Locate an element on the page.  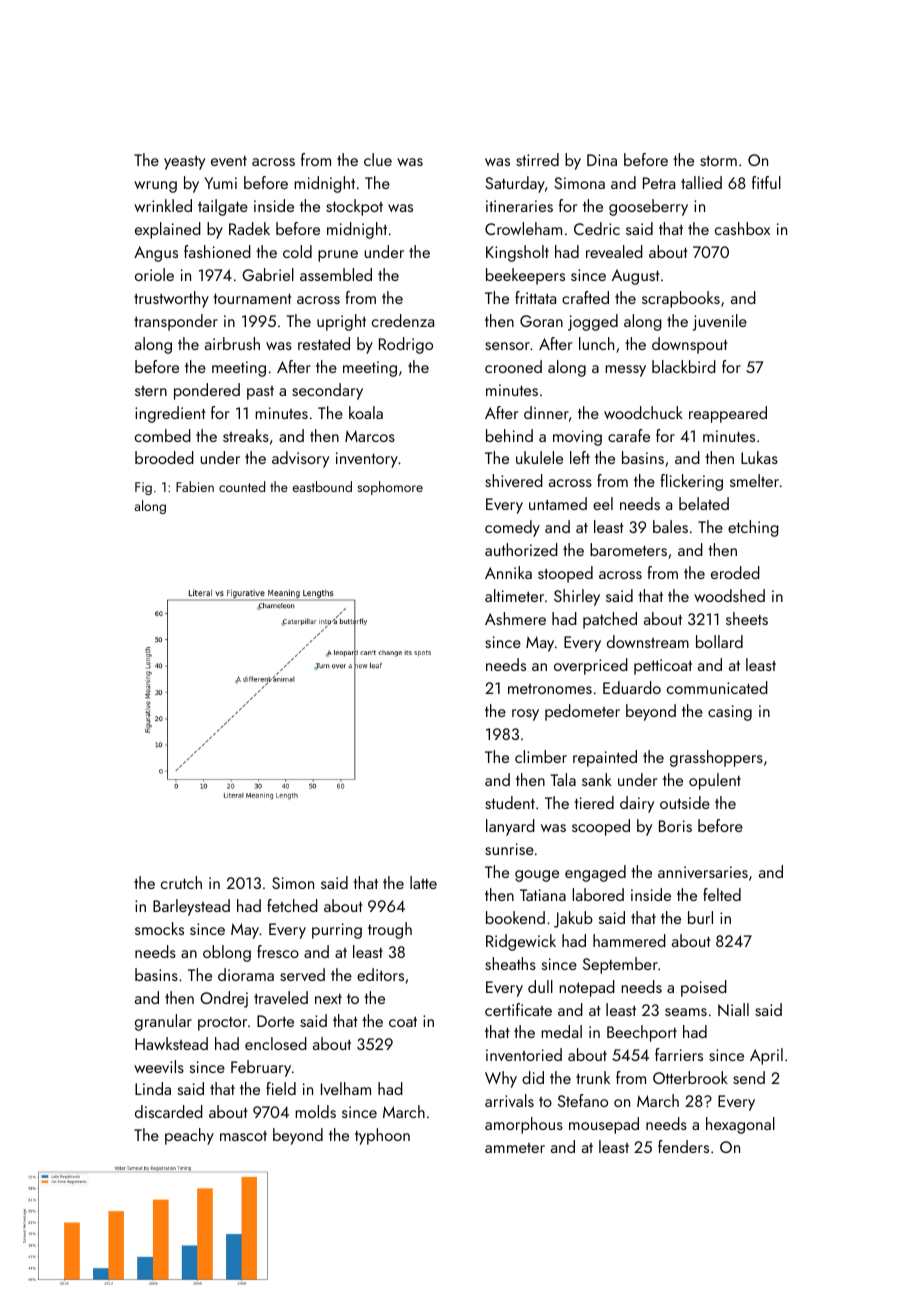
granular is located at coordinates (163, 1022).
